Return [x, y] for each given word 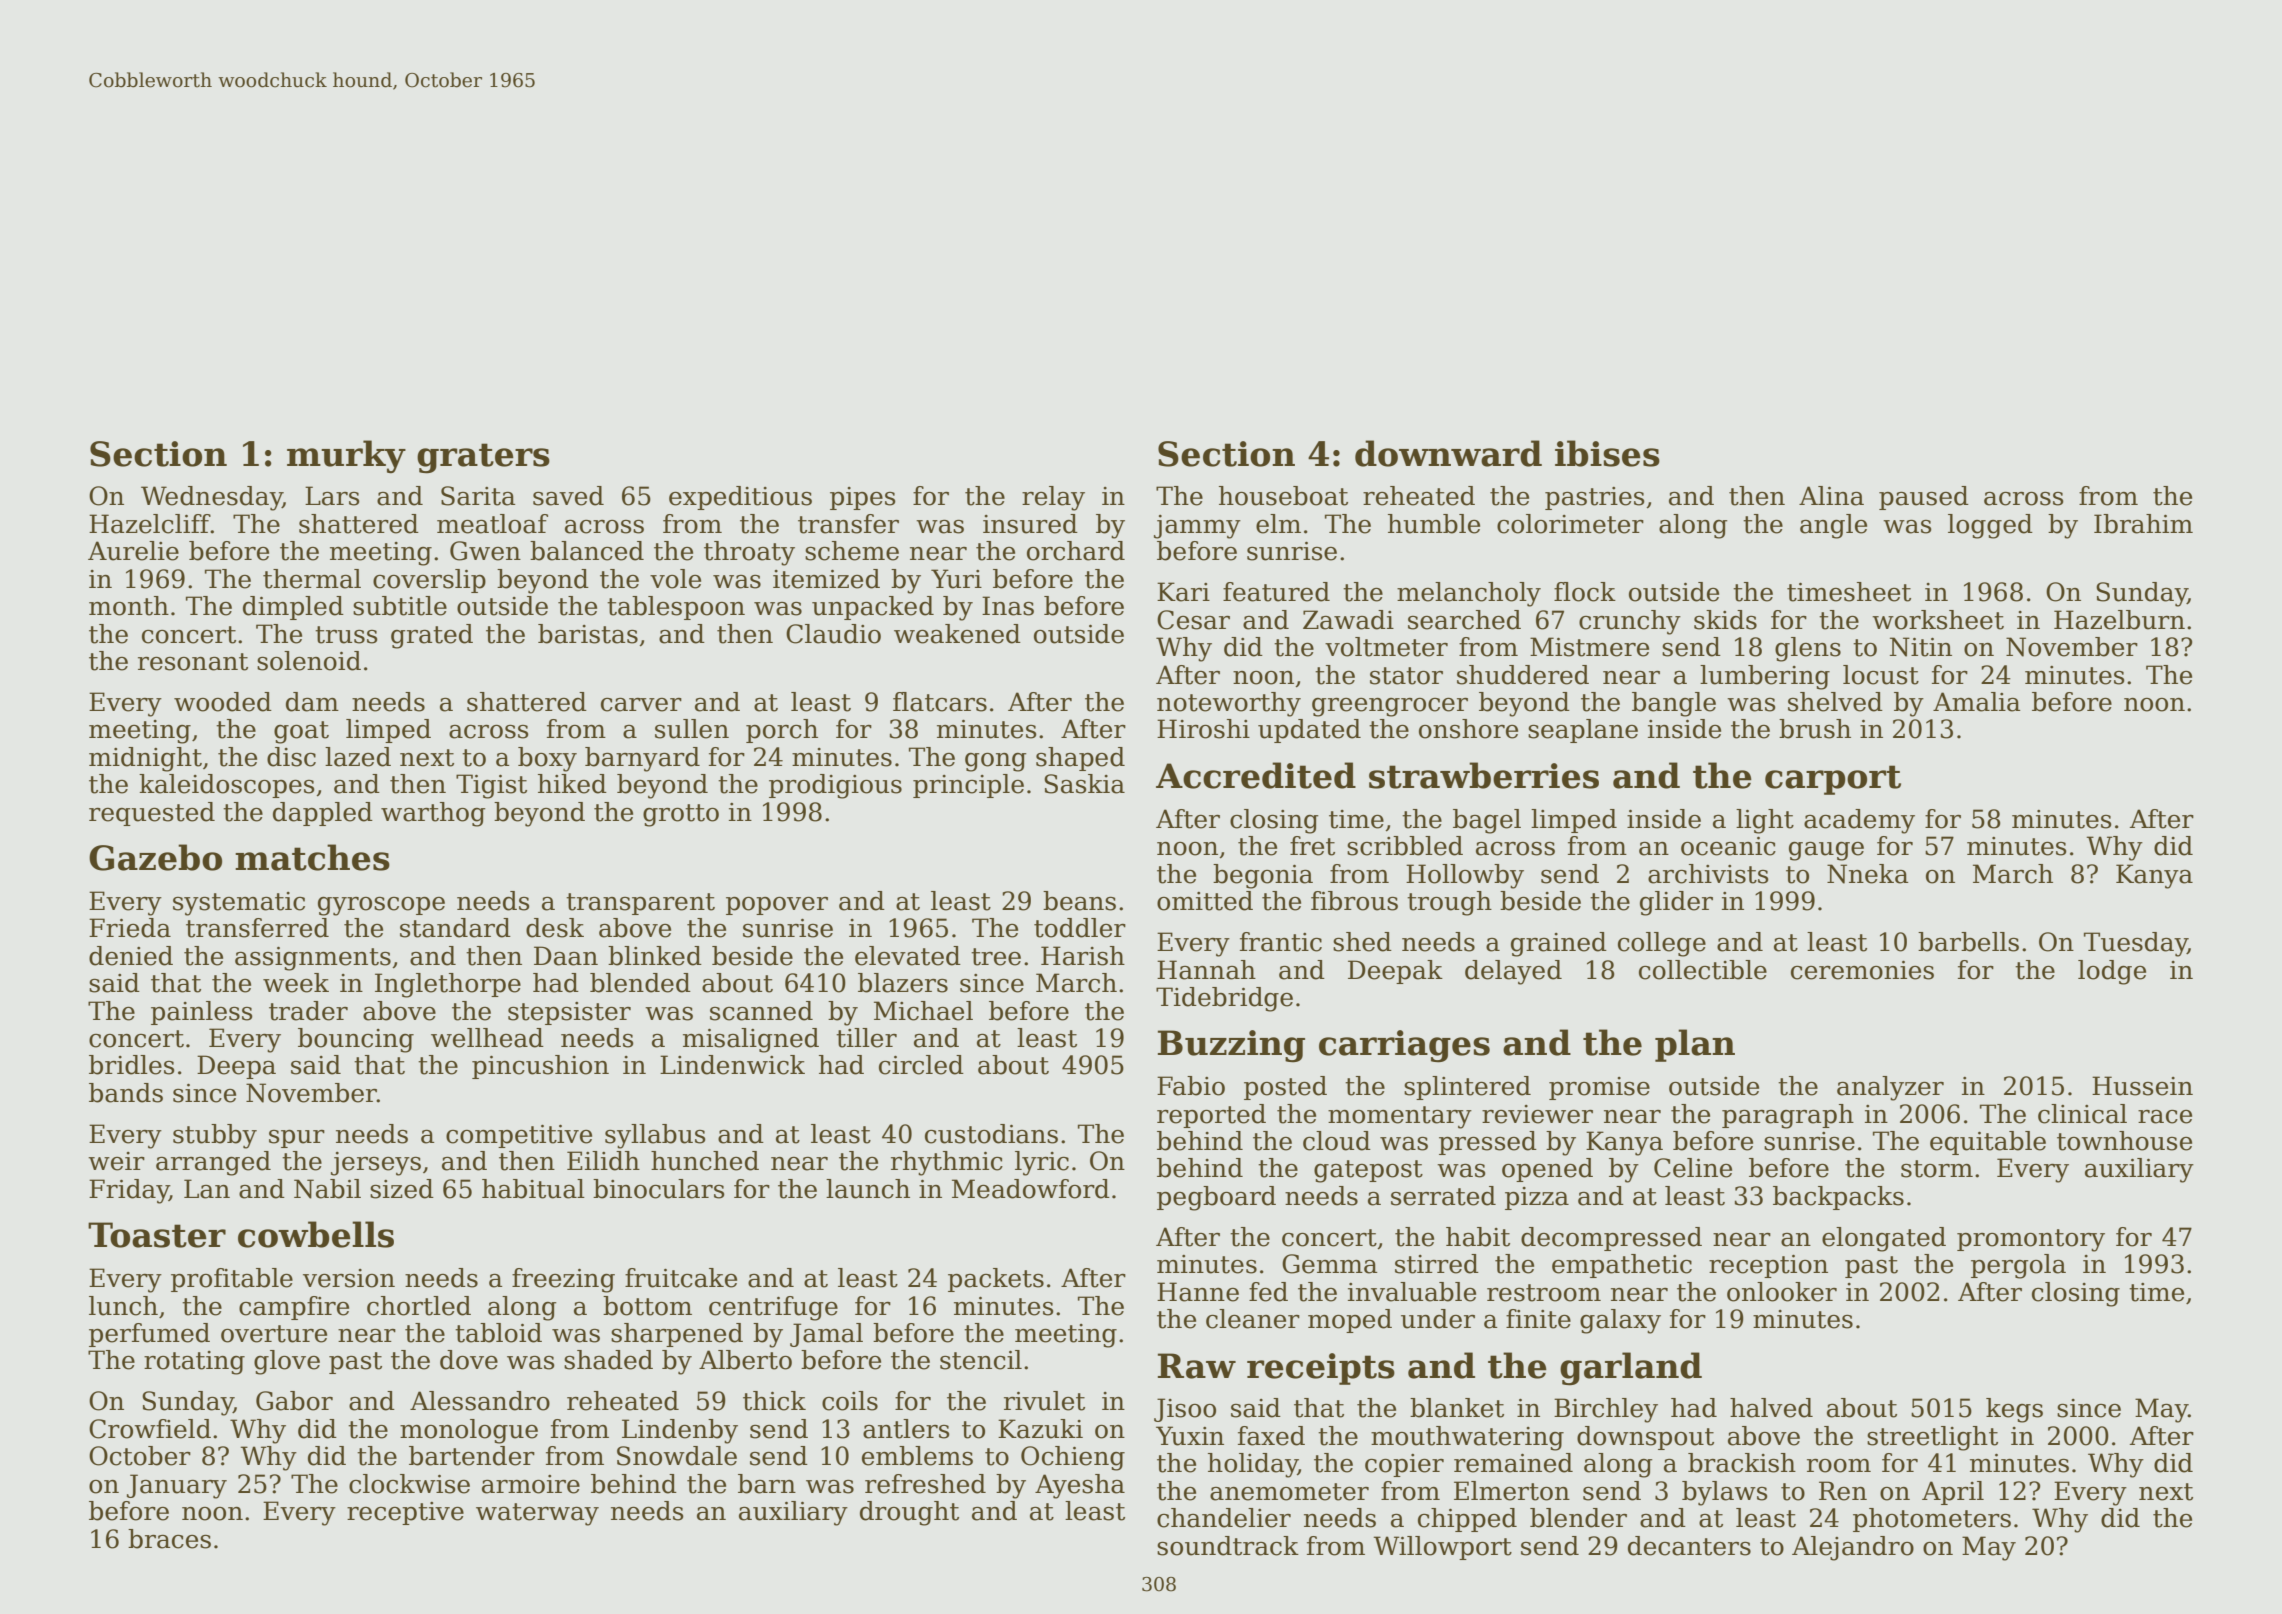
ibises [1607, 453]
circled [921, 1065]
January [177, 1486]
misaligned [751, 1040]
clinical [2082, 1114]
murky [346, 457]
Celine [1693, 1168]
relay [1053, 498]
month [129, 606]
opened [1547, 1170]
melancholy [1469, 594]
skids [1725, 620]
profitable [232, 1280]
